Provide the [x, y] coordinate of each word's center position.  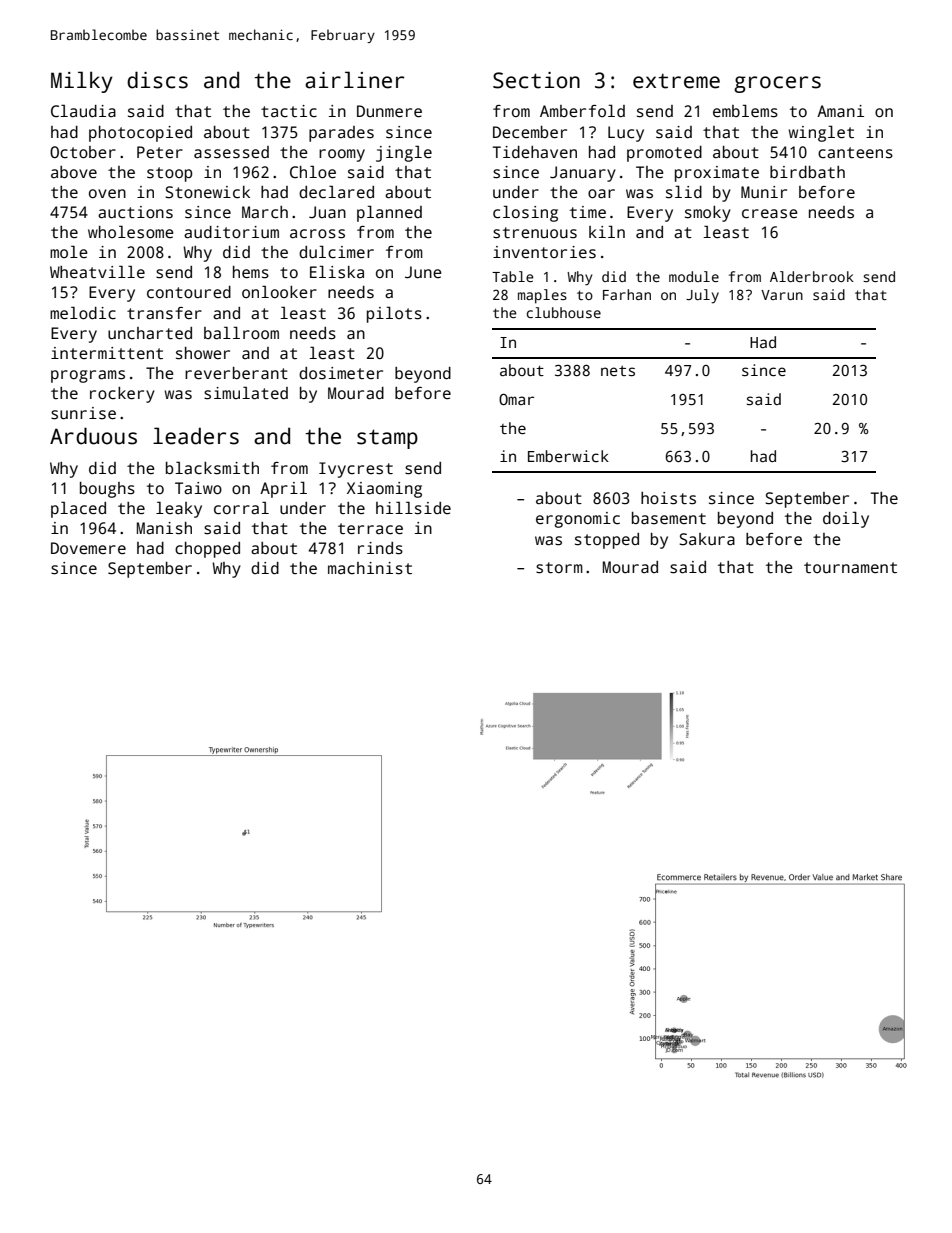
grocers [777, 84]
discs [157, 80]
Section [536, 80]
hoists [668, 498]
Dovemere [88, 548]
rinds [380, 548]
